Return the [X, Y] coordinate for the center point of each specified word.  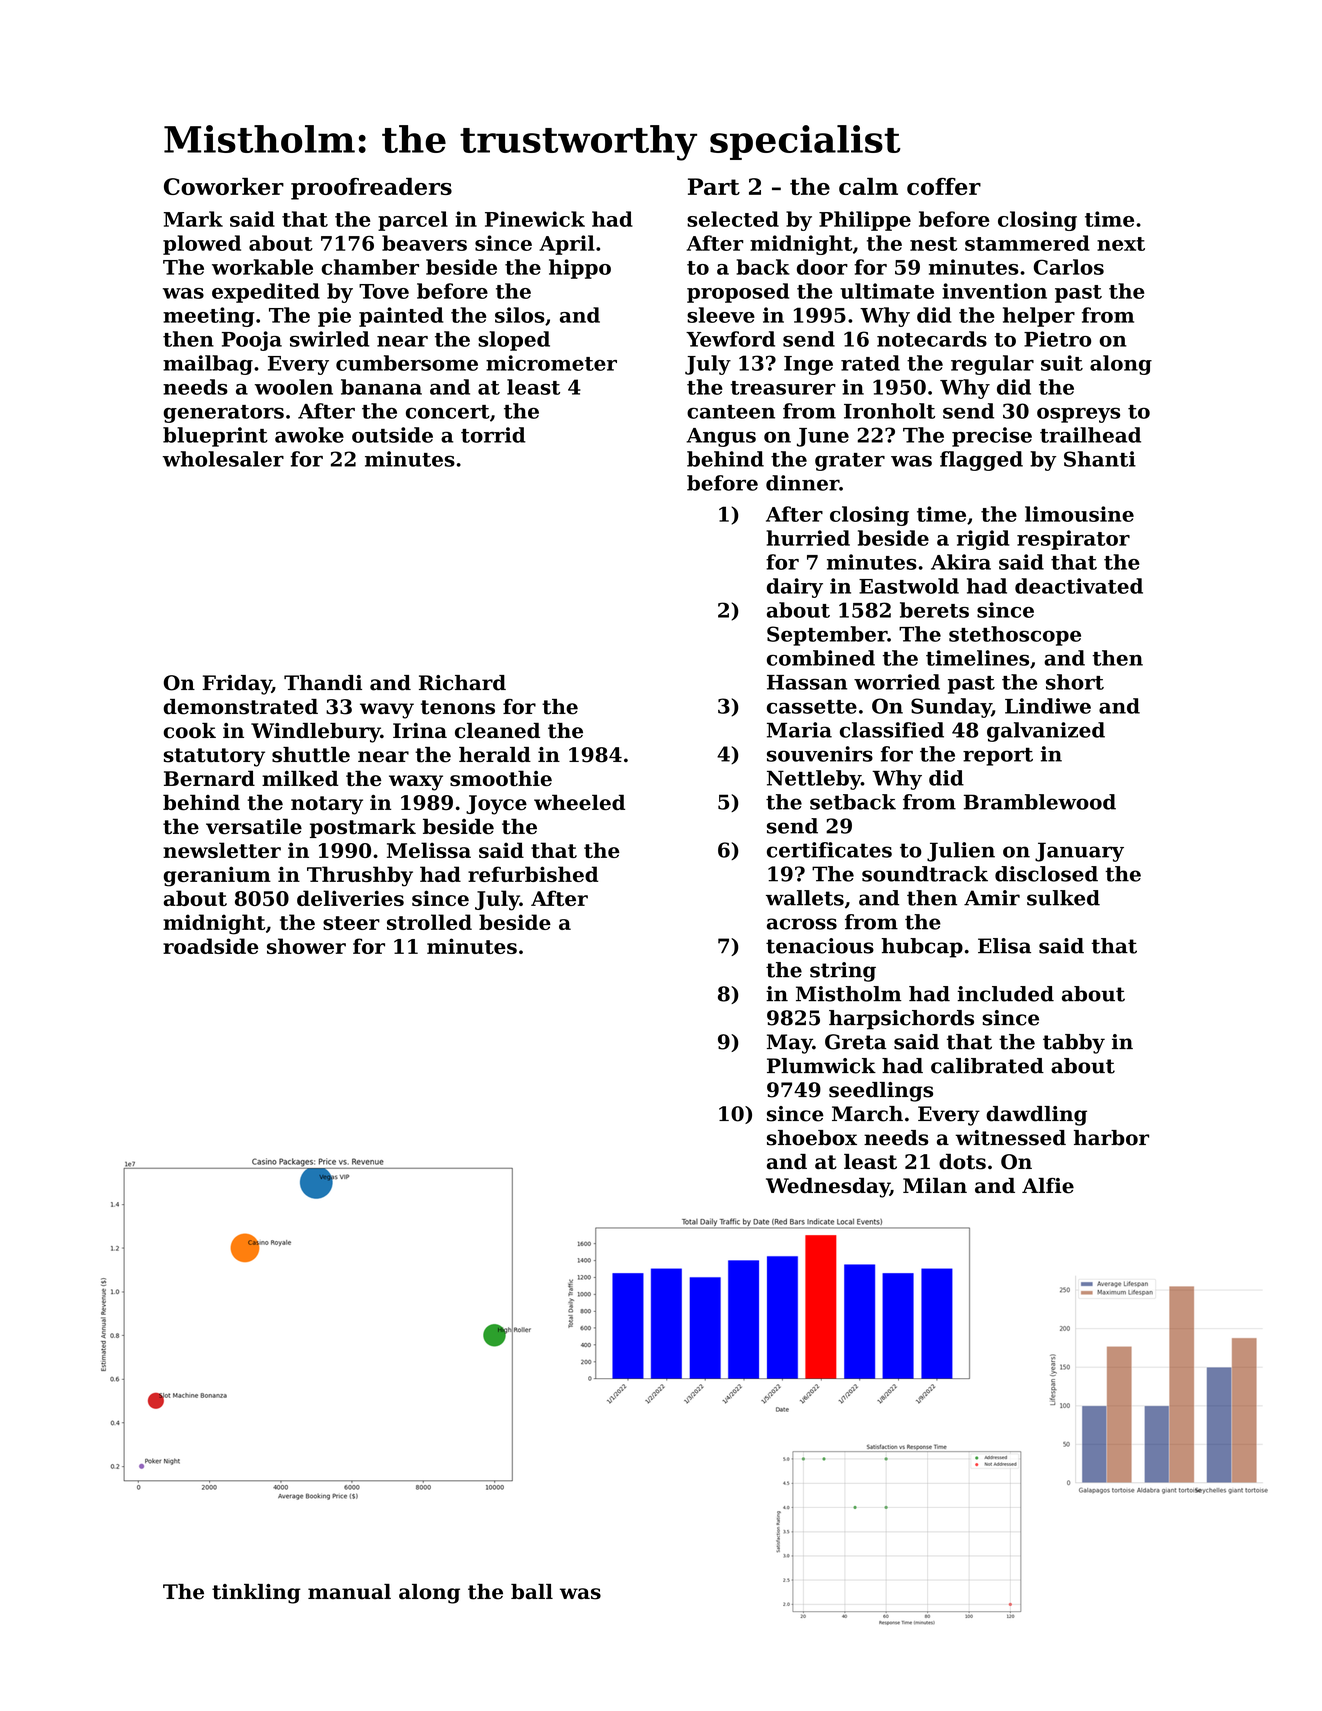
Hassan [807, 682]
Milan [935, 1186]
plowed [202, 245]
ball [532, 1592]
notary [327, 805]
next [1121, 244]
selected [733, 219]
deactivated [1079, 586]
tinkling [256, 1594]
